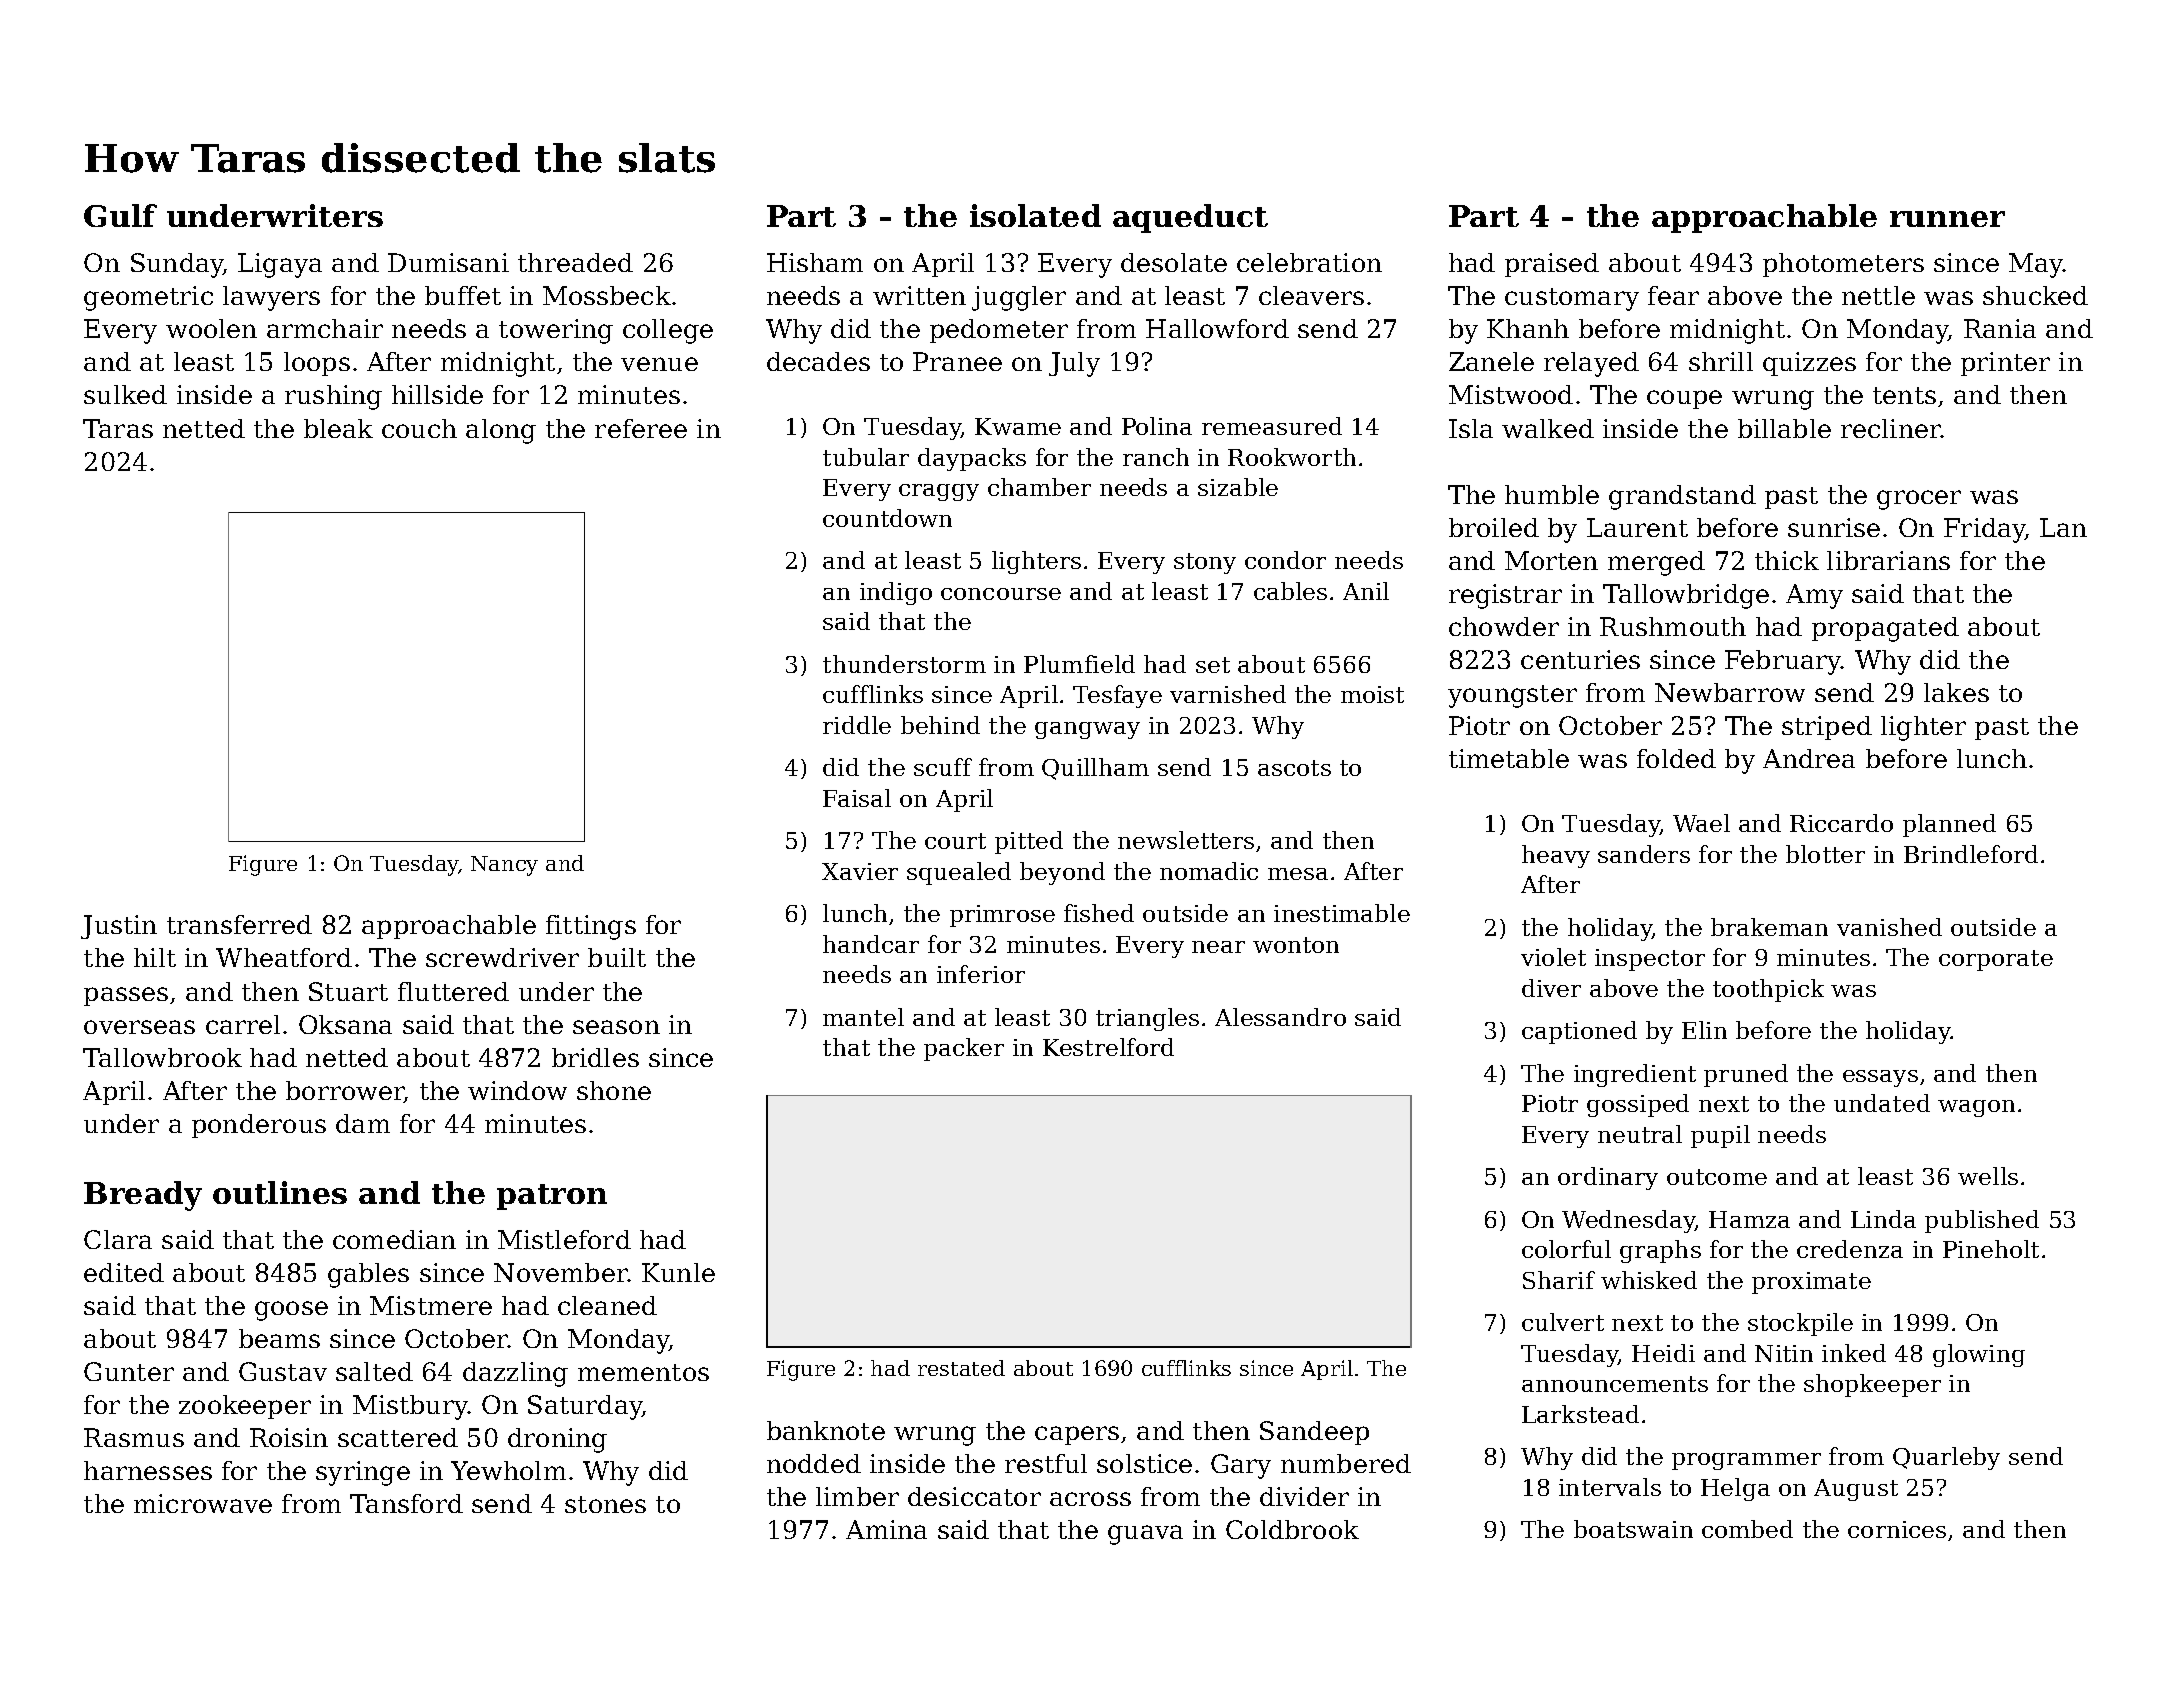  Describe the element at coordinates (148, 298) in the image. I see `geometric` at that location.
